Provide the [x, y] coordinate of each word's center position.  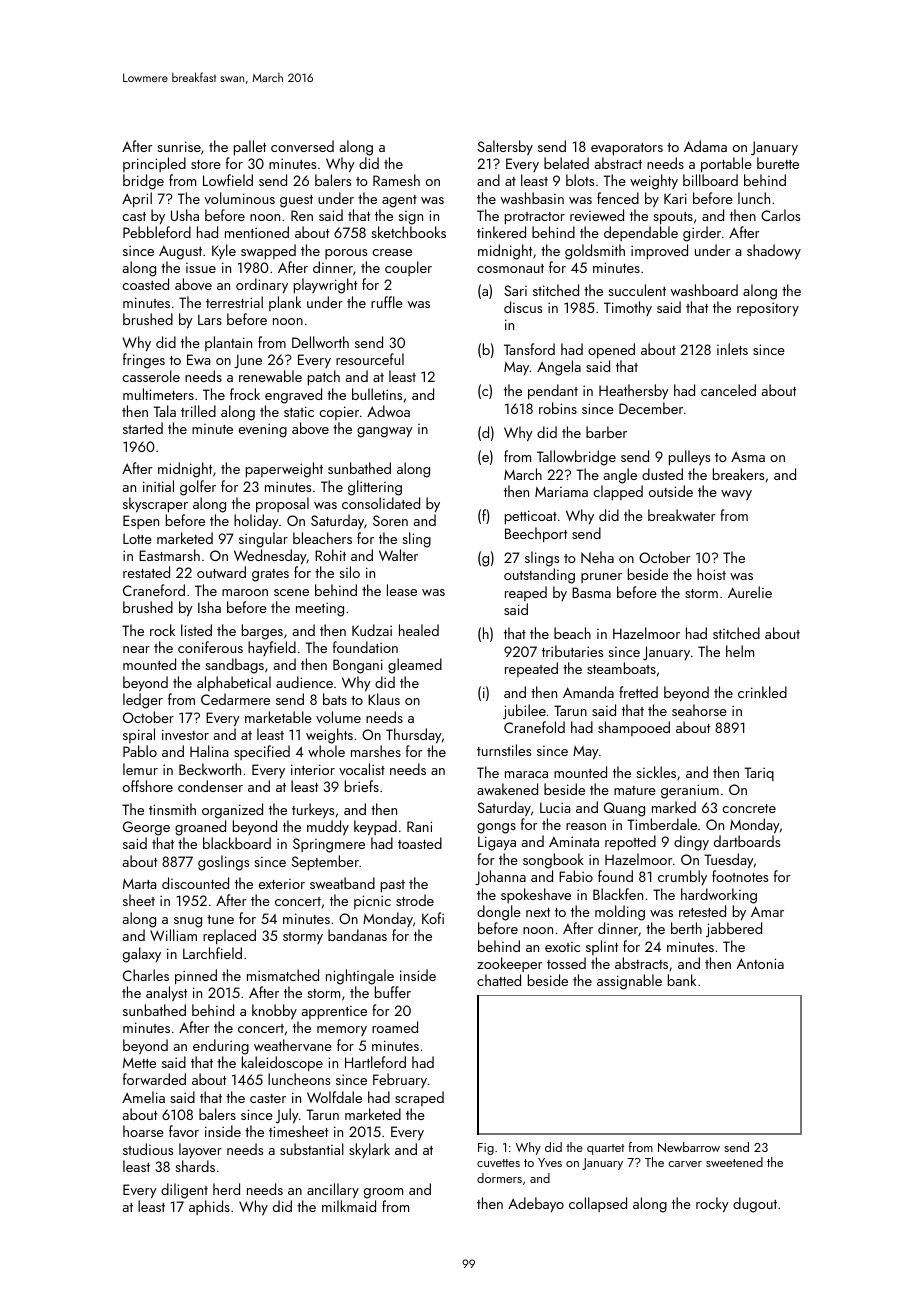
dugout [755, 1205]
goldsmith [595, 252]
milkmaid [349, 1206]
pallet [250, 148]
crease [392, 252]
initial [158, 486]
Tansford [529, 349]
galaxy [142, 955]
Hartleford [375, 1062]
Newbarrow [689, 1147]
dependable [641, 233]
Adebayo [536, 1204]
